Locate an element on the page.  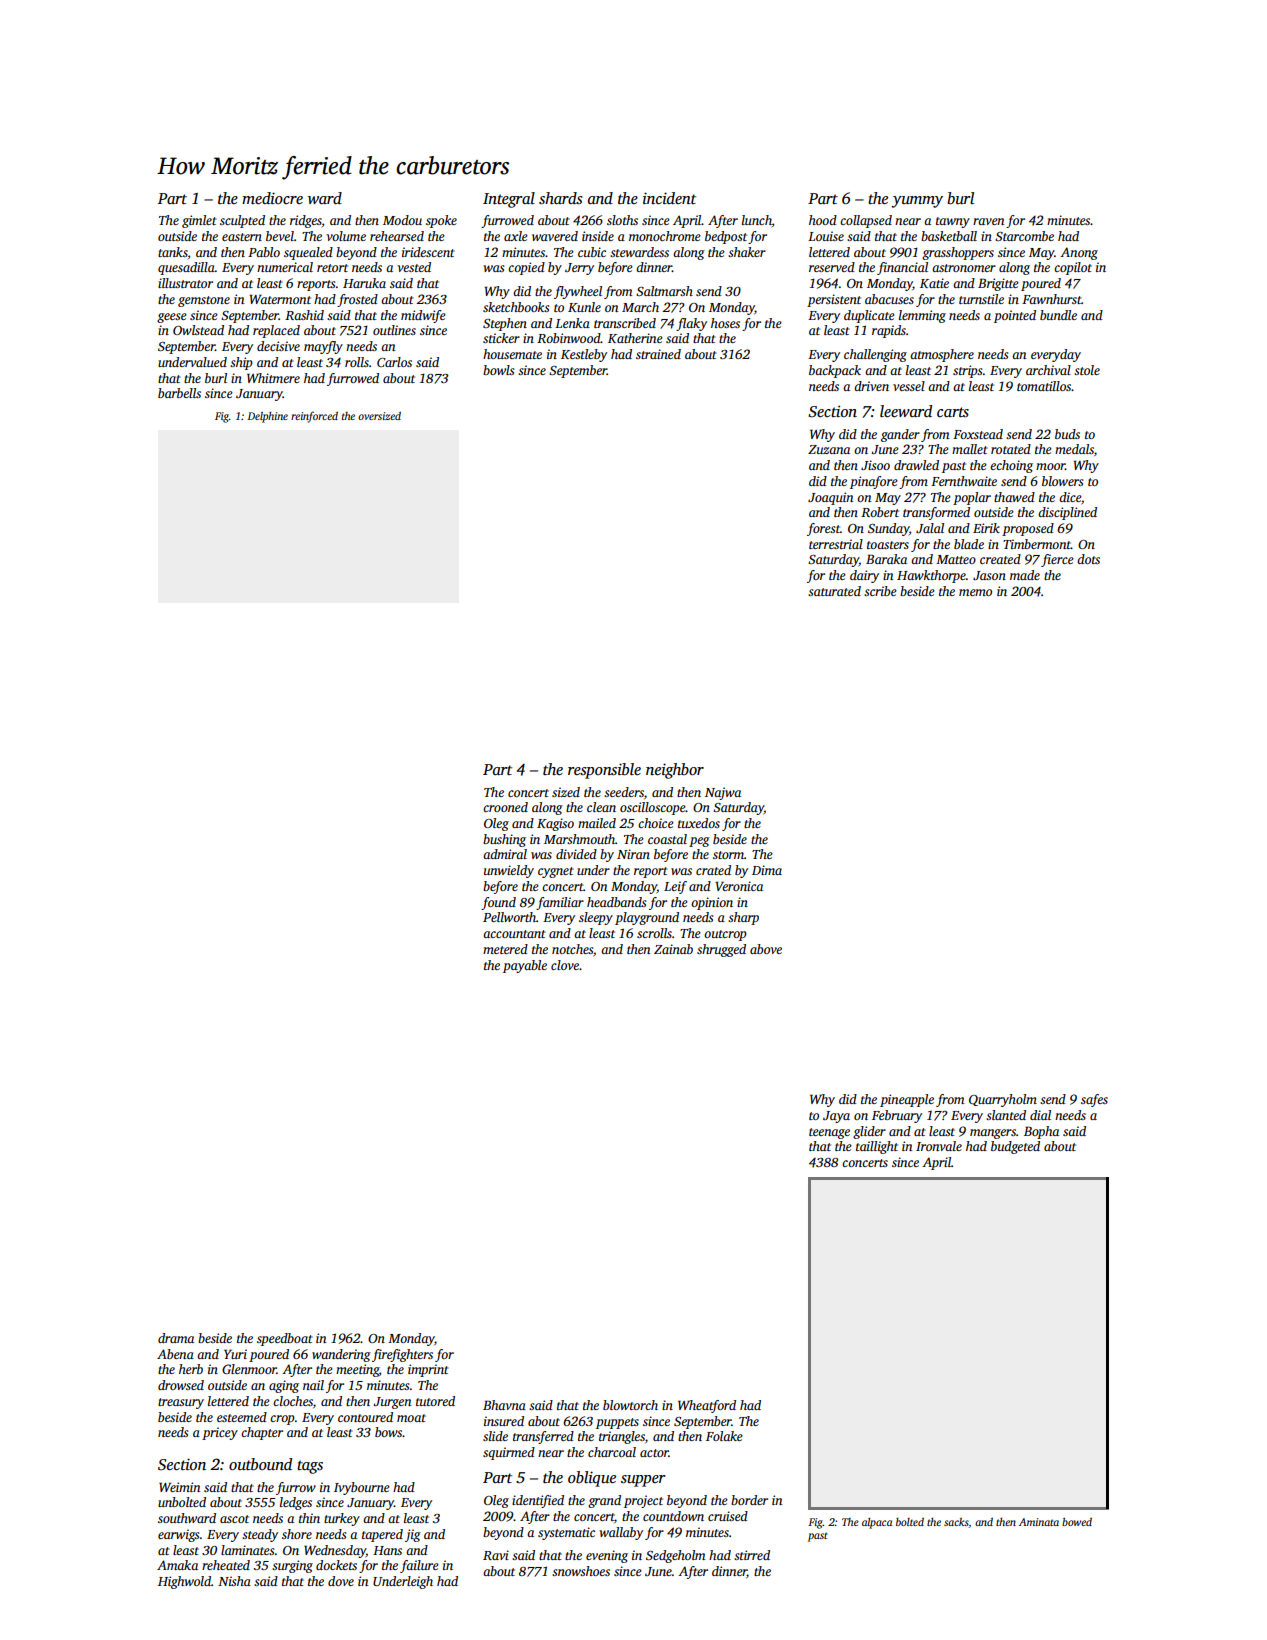
strained is located at coordinates (658, 354).
